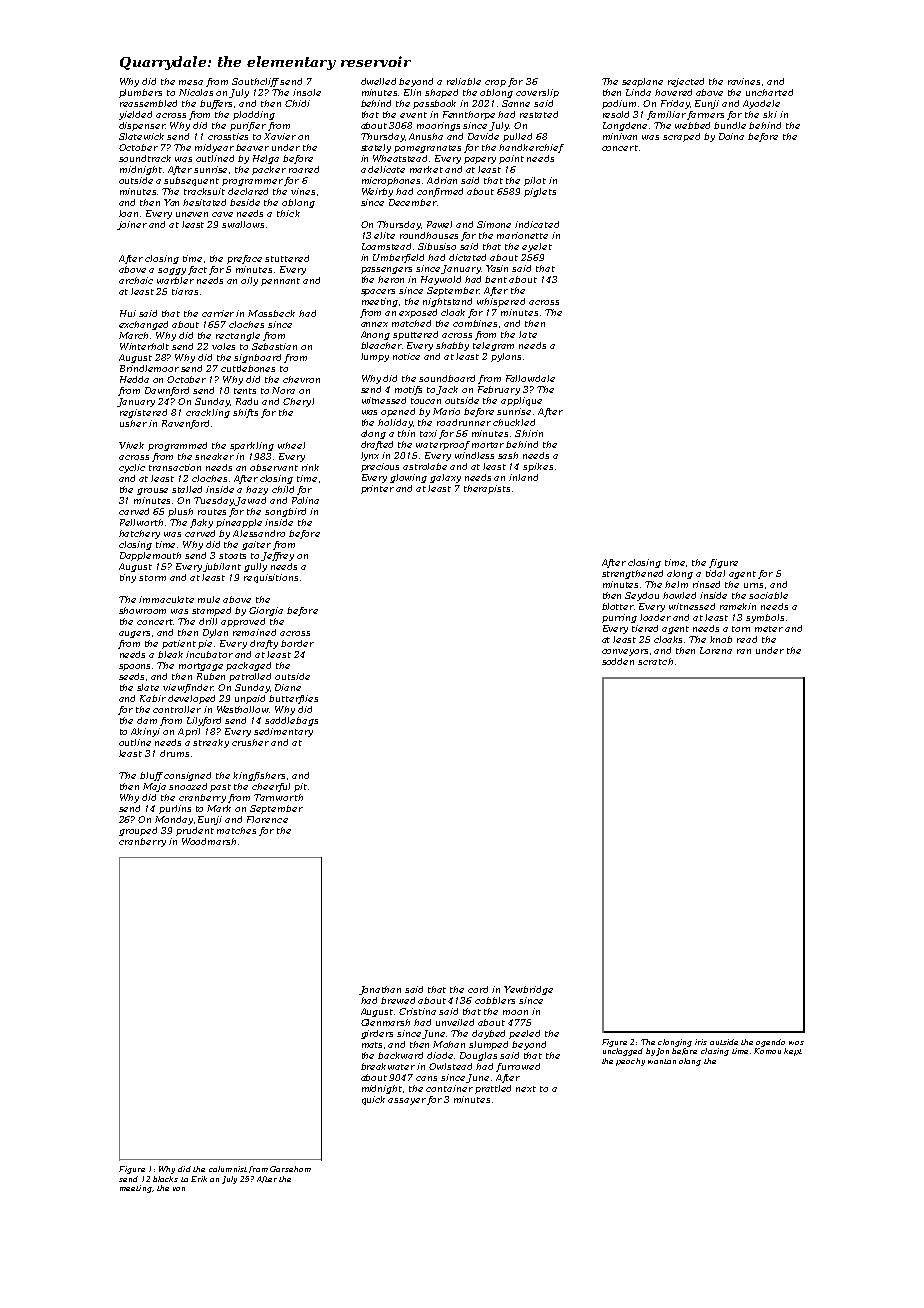 The image size is (924, 1308). I want to click on prattled, so click(493, 1089).
